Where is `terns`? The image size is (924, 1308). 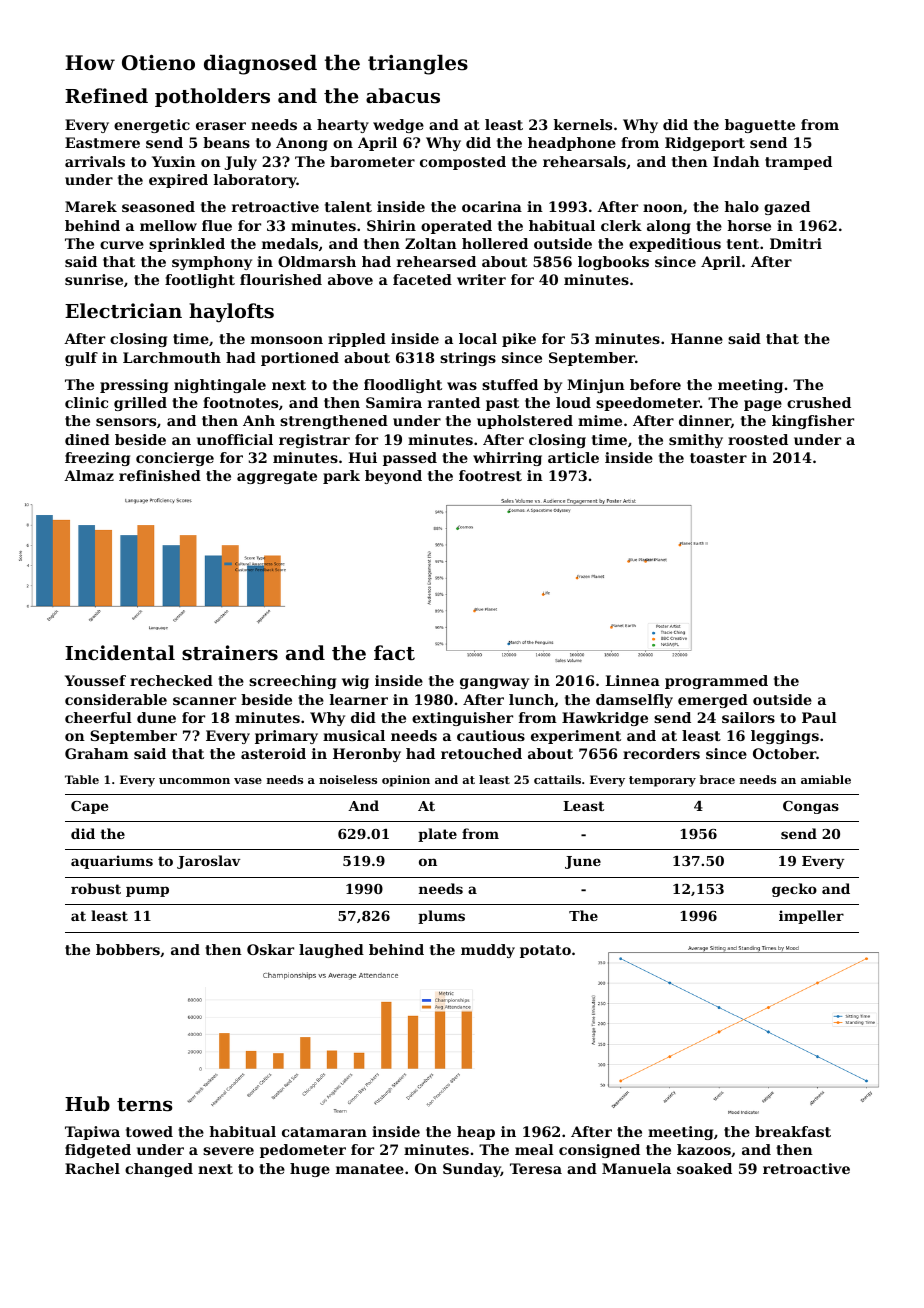 terns is located at coordinates (144, 1105).
